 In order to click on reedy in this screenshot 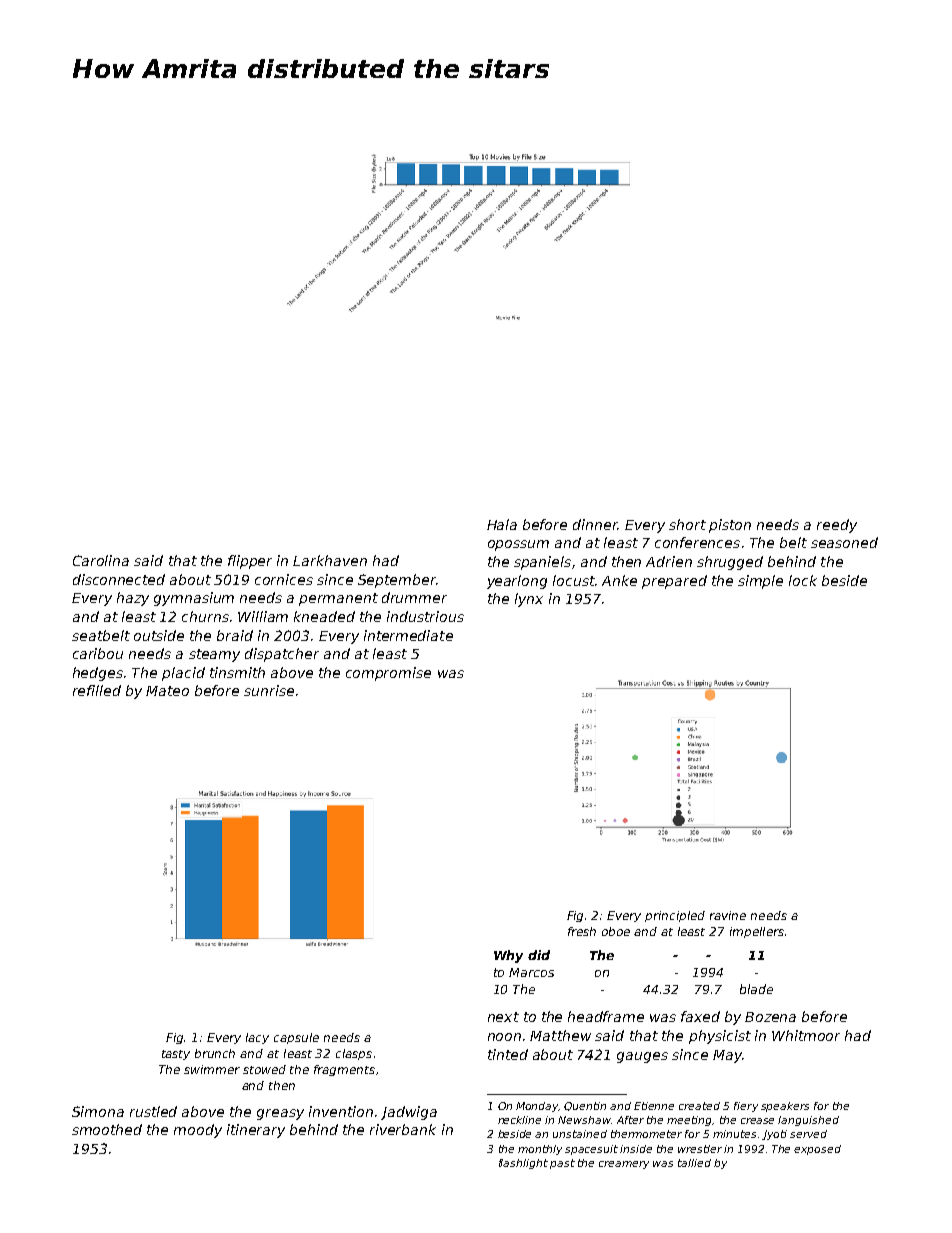, I will do `click(837, 526)`.
